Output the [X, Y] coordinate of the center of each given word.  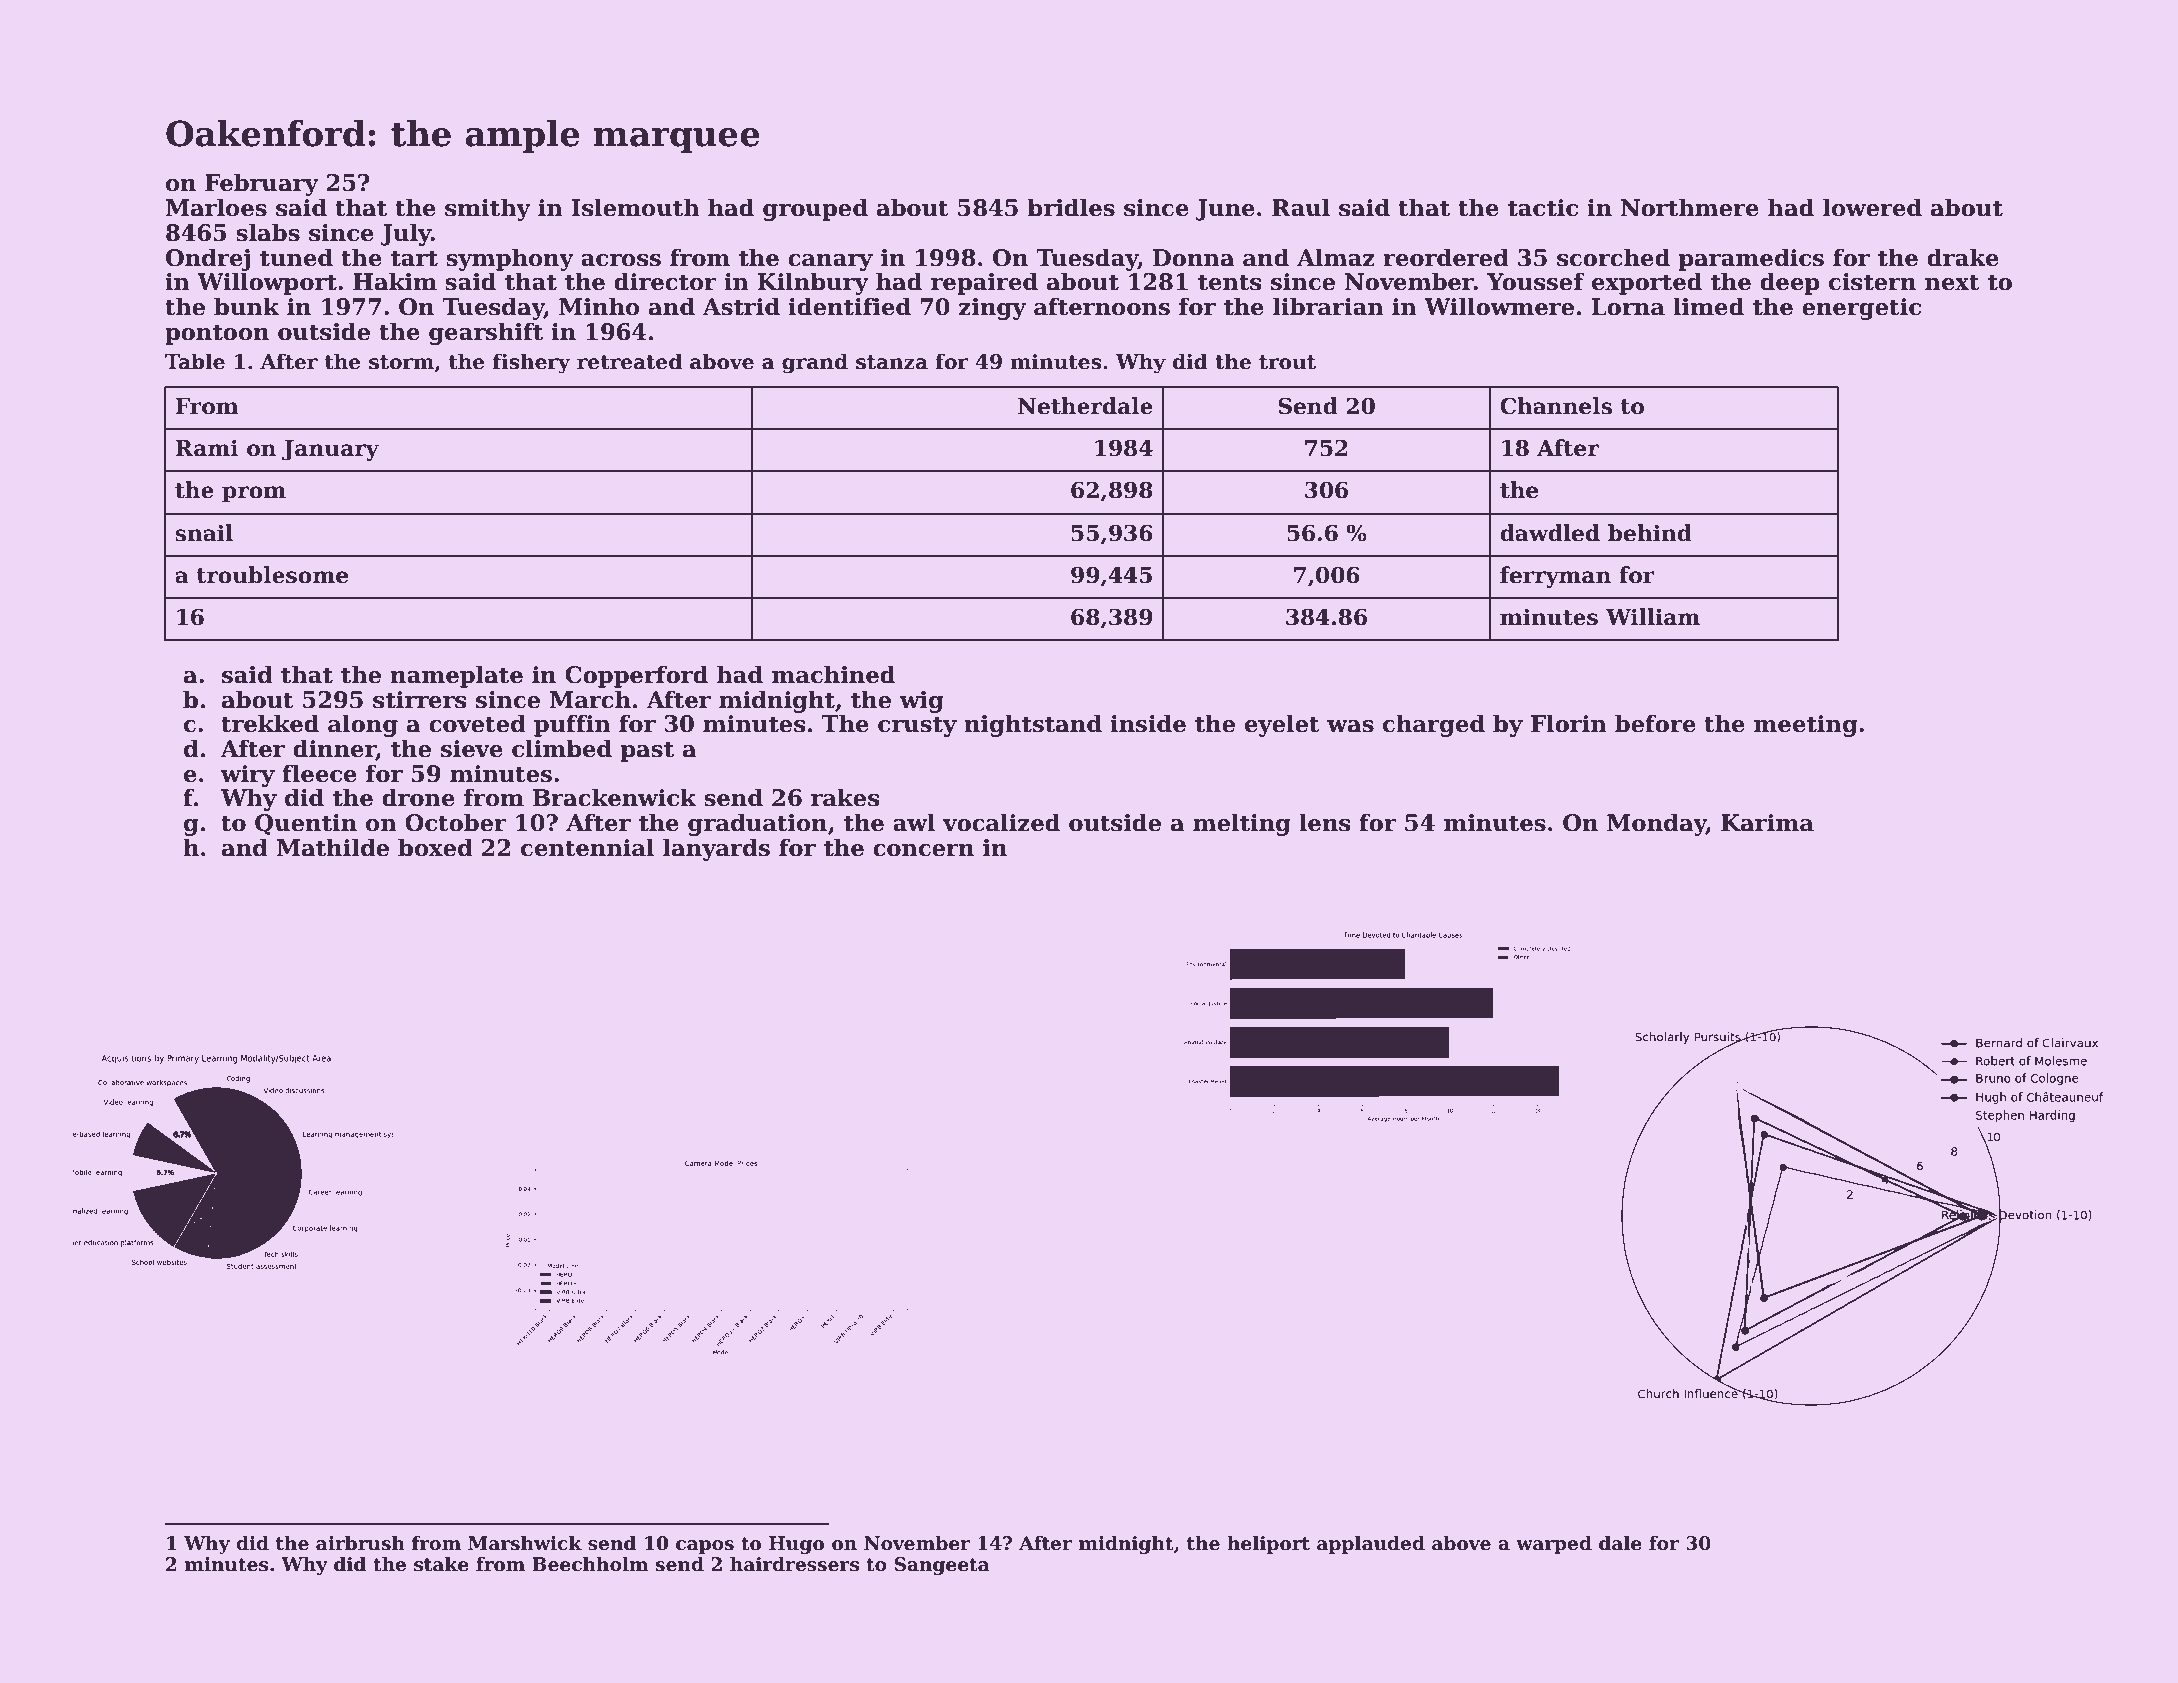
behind [1650, 533]
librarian [1328, 306]
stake [441, 1564]
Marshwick [525, 1543]
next [1952, 282]
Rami [206, 448]
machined [833, 674]
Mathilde [333, 847]
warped [1554, 1544]
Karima [1767, 823]
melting [1242, 824]
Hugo [796, 1545]
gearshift [486, 333]
